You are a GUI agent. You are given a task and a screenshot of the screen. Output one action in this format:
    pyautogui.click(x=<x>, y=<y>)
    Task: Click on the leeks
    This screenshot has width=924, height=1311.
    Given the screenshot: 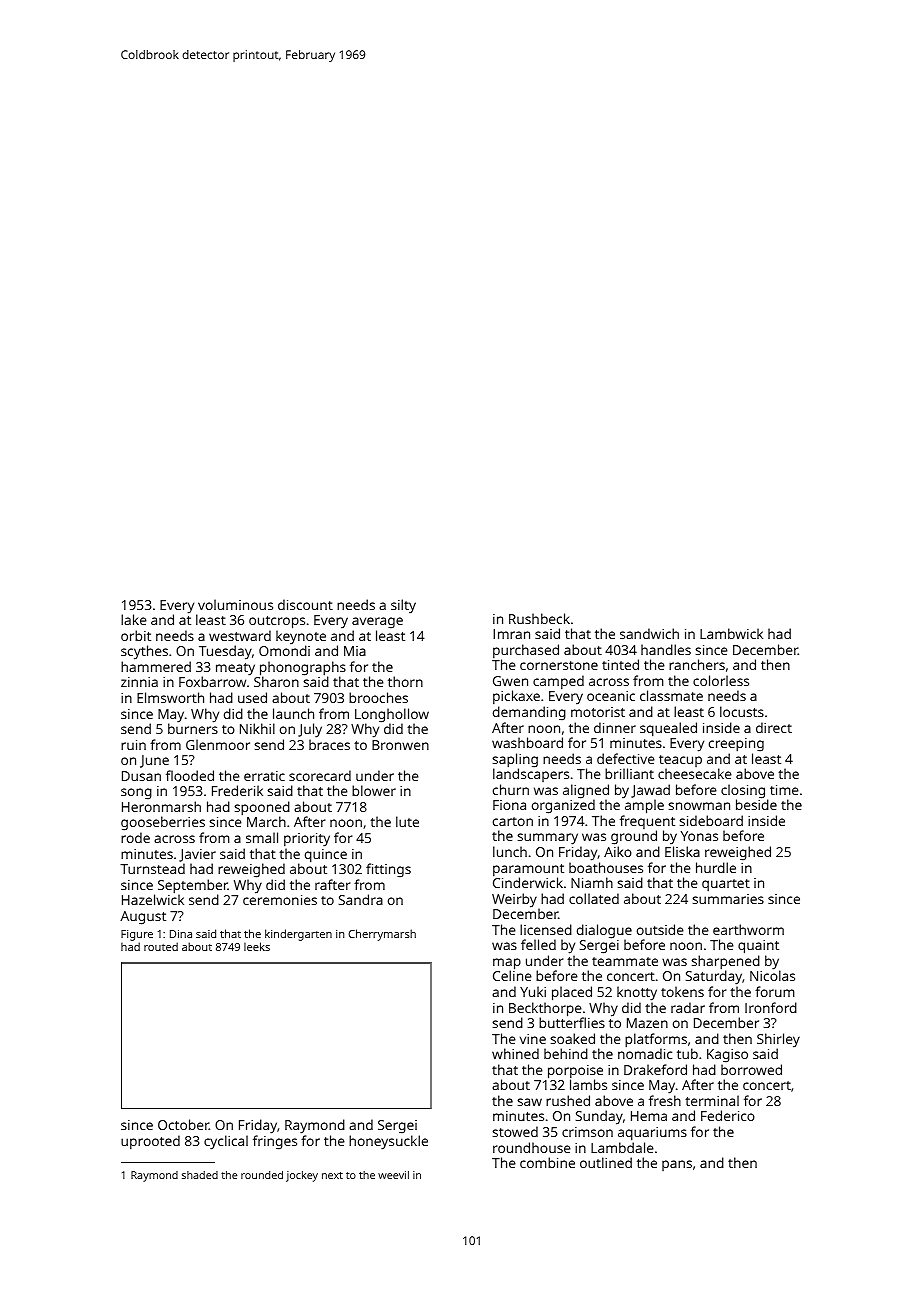 What is the action you would take?
    pyautogui.click(x=257, y=946)
